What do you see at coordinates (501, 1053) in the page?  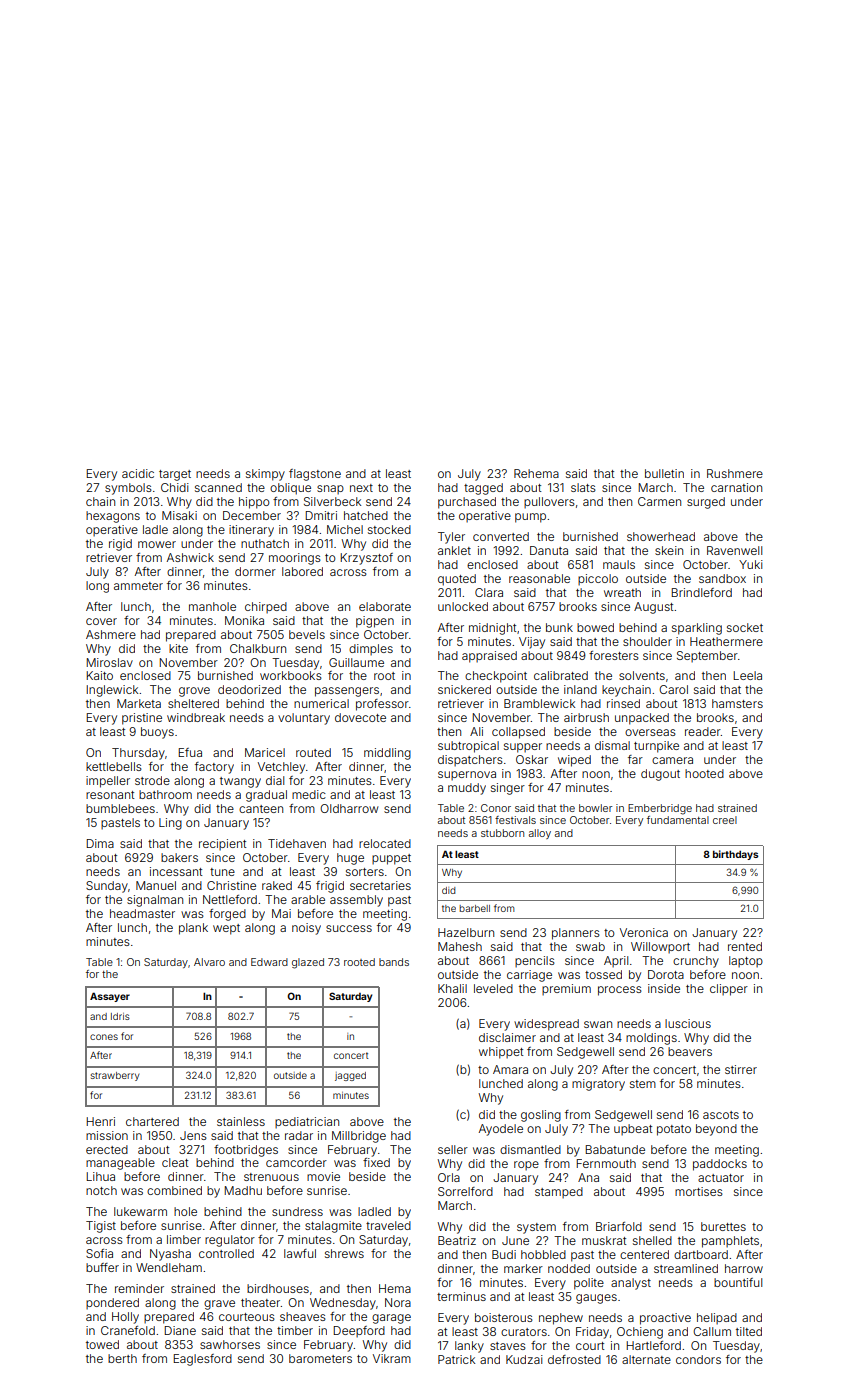 I see `whippet` at bounding box center [501, 1053].
